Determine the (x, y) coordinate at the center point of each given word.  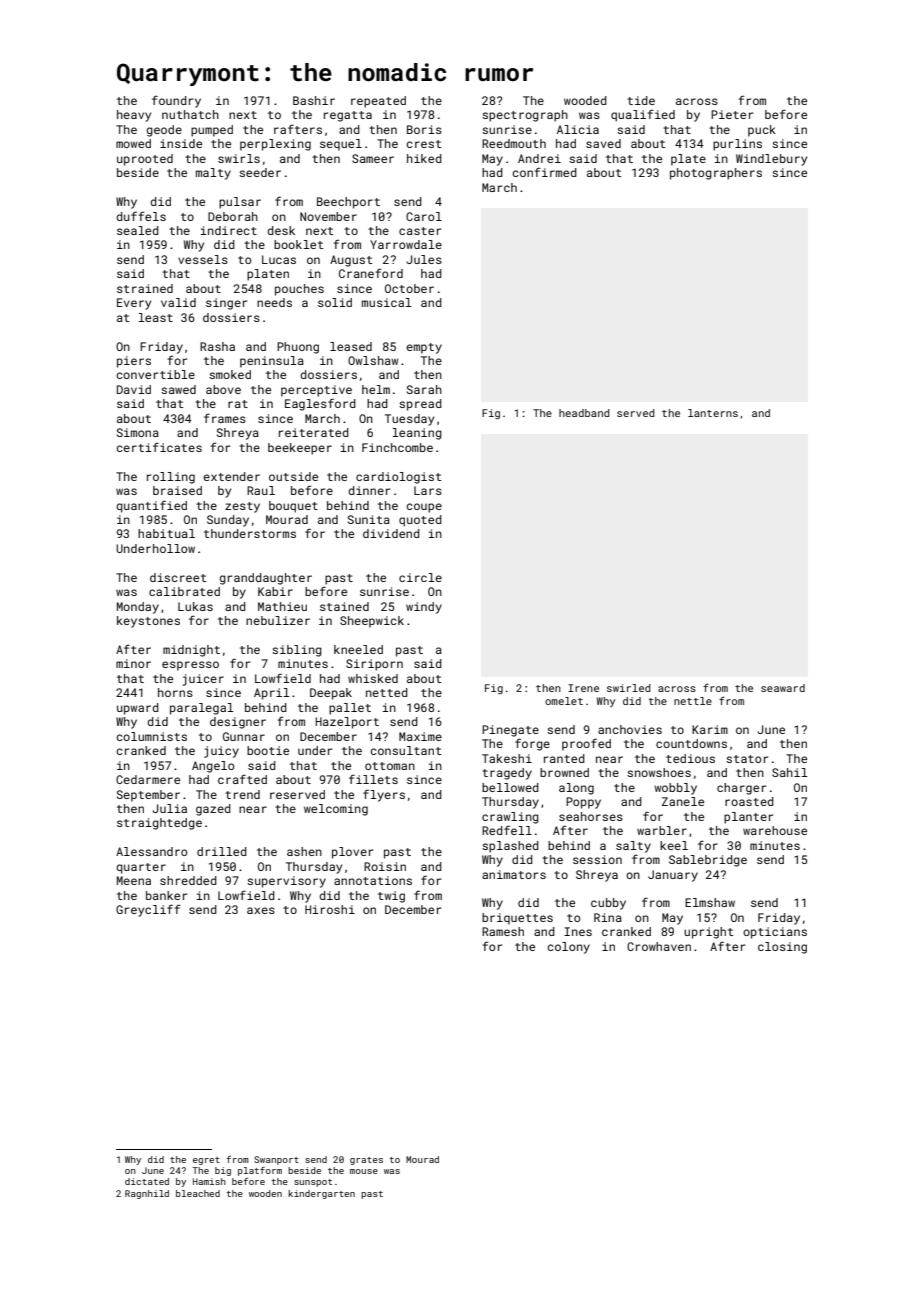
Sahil (790, 772)
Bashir (314, 100)
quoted (420, 521)
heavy (134, 116)
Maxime (420, 736)
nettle (693, 701)
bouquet (293, 507)
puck (762, 131)
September (148, 796)
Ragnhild (147, 1194)
